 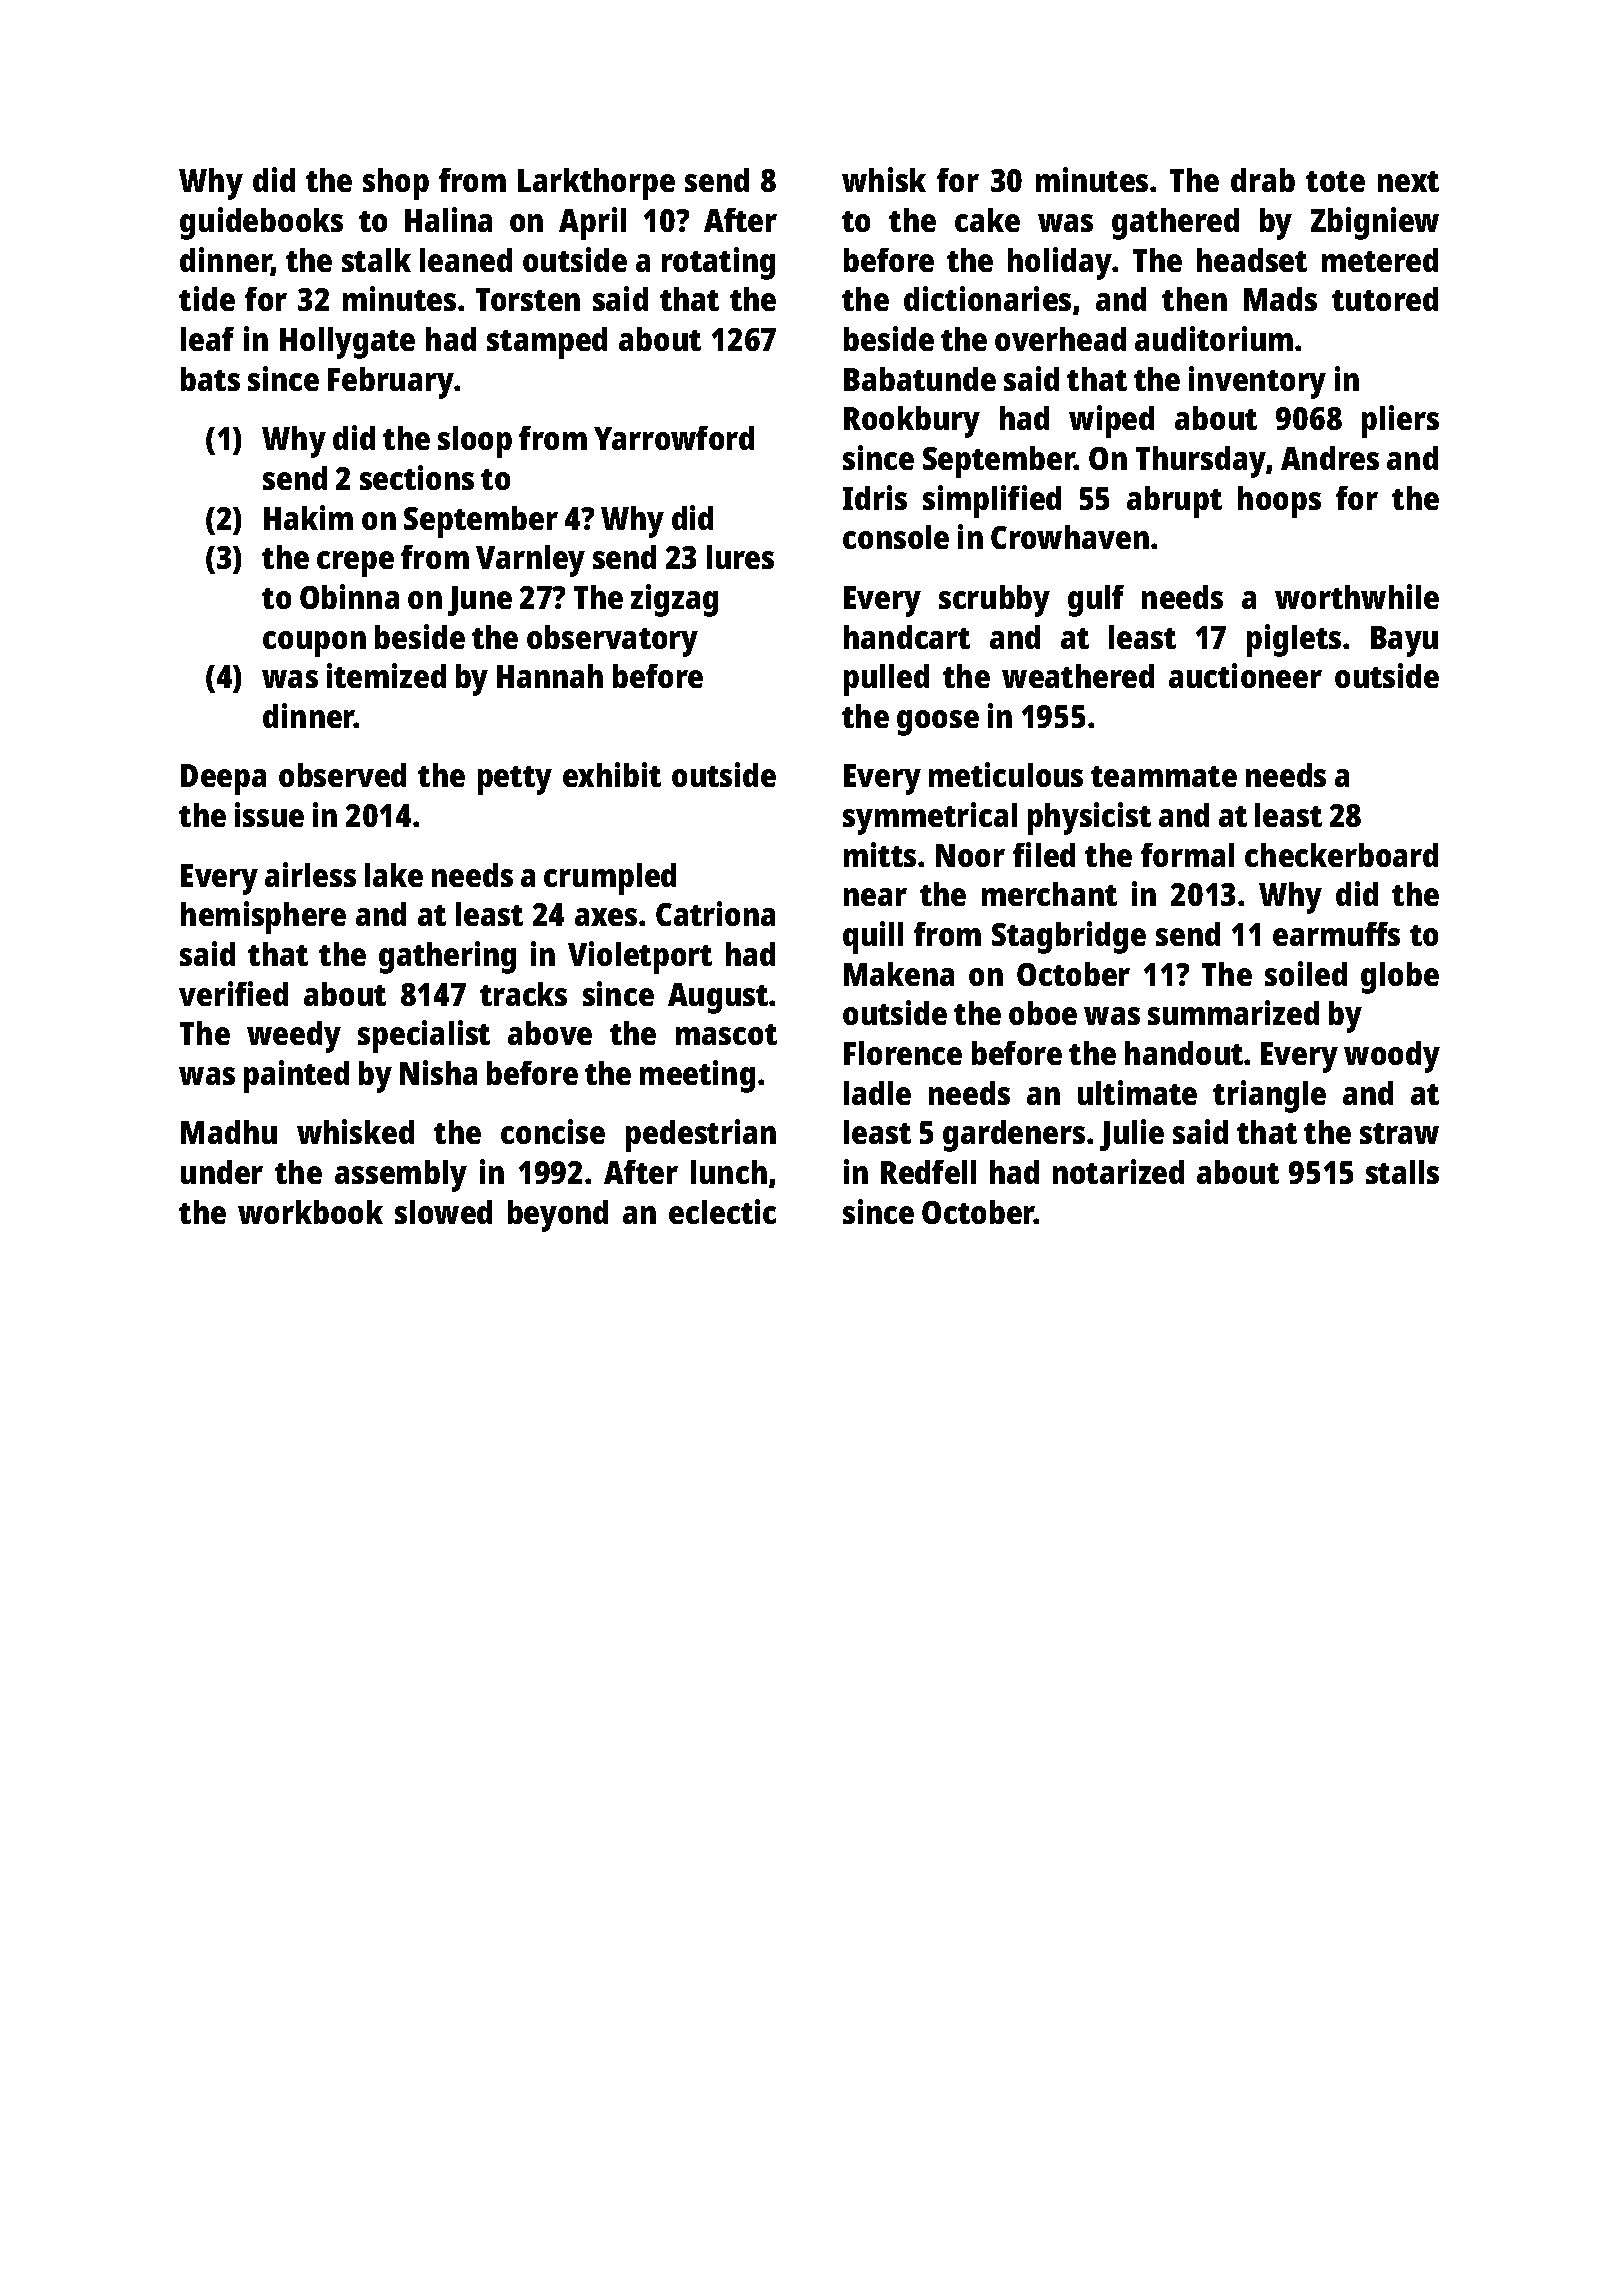 I want to click on guidebooks, so click(x=261, y=223).
